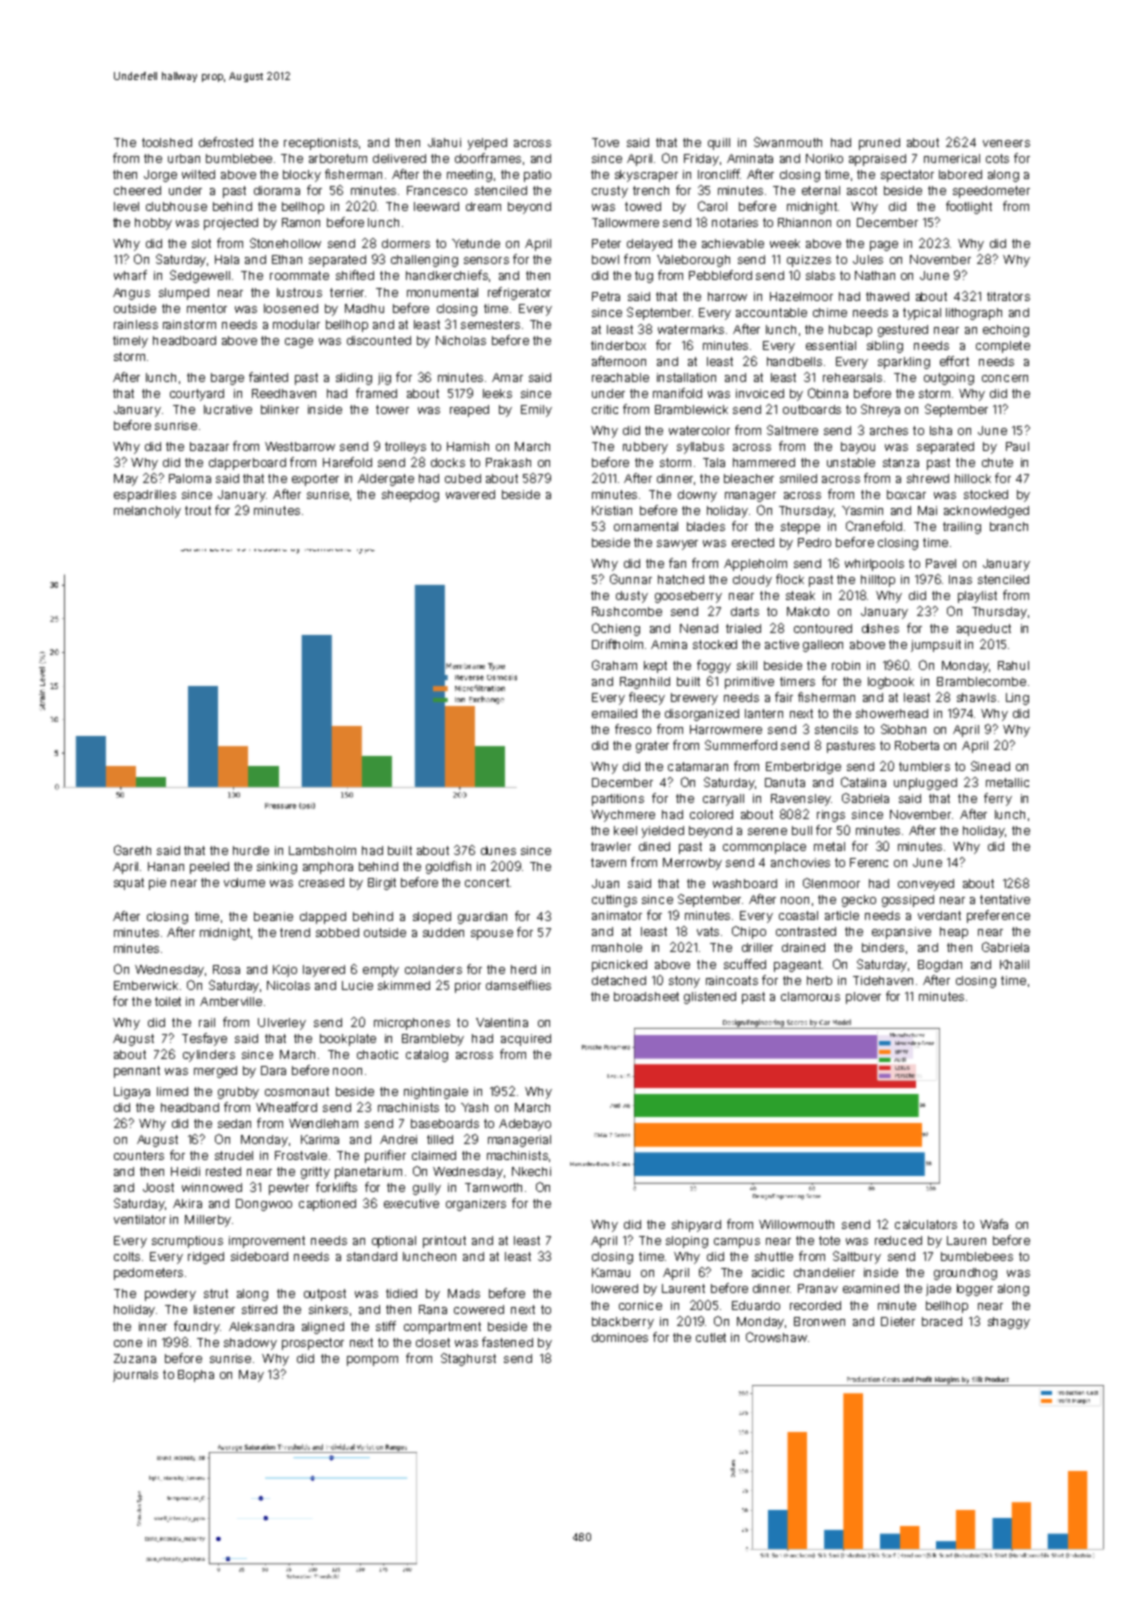 The image size is (1143, 1617). What do you see at coordinates (611, 846) in the document?
I see `trawler` at bounding box center [611, 846].
